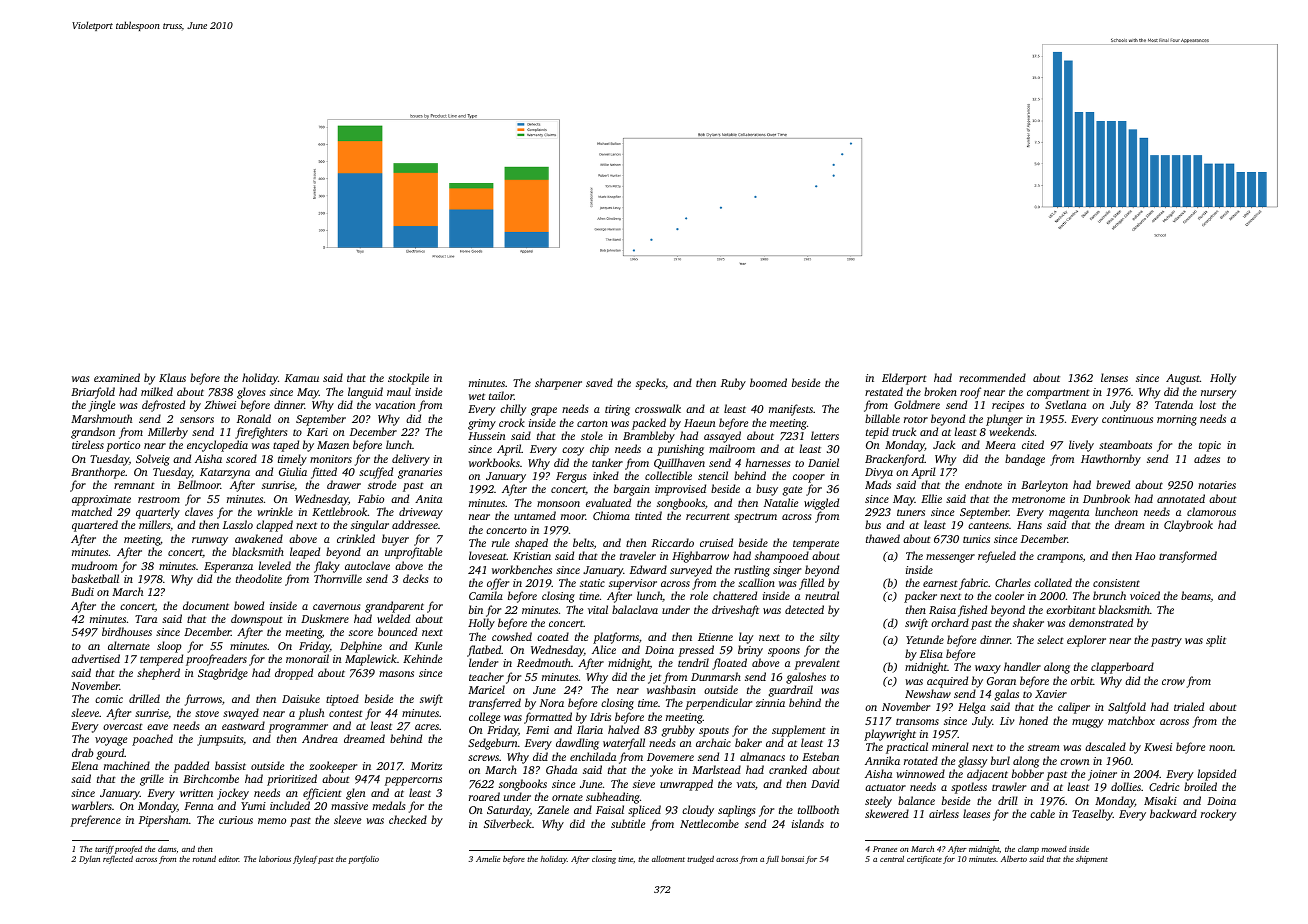 This image has width=1308, height=924. Describe the element at coordinates (172, 377) in the image. I see `Klaus` at that location.
